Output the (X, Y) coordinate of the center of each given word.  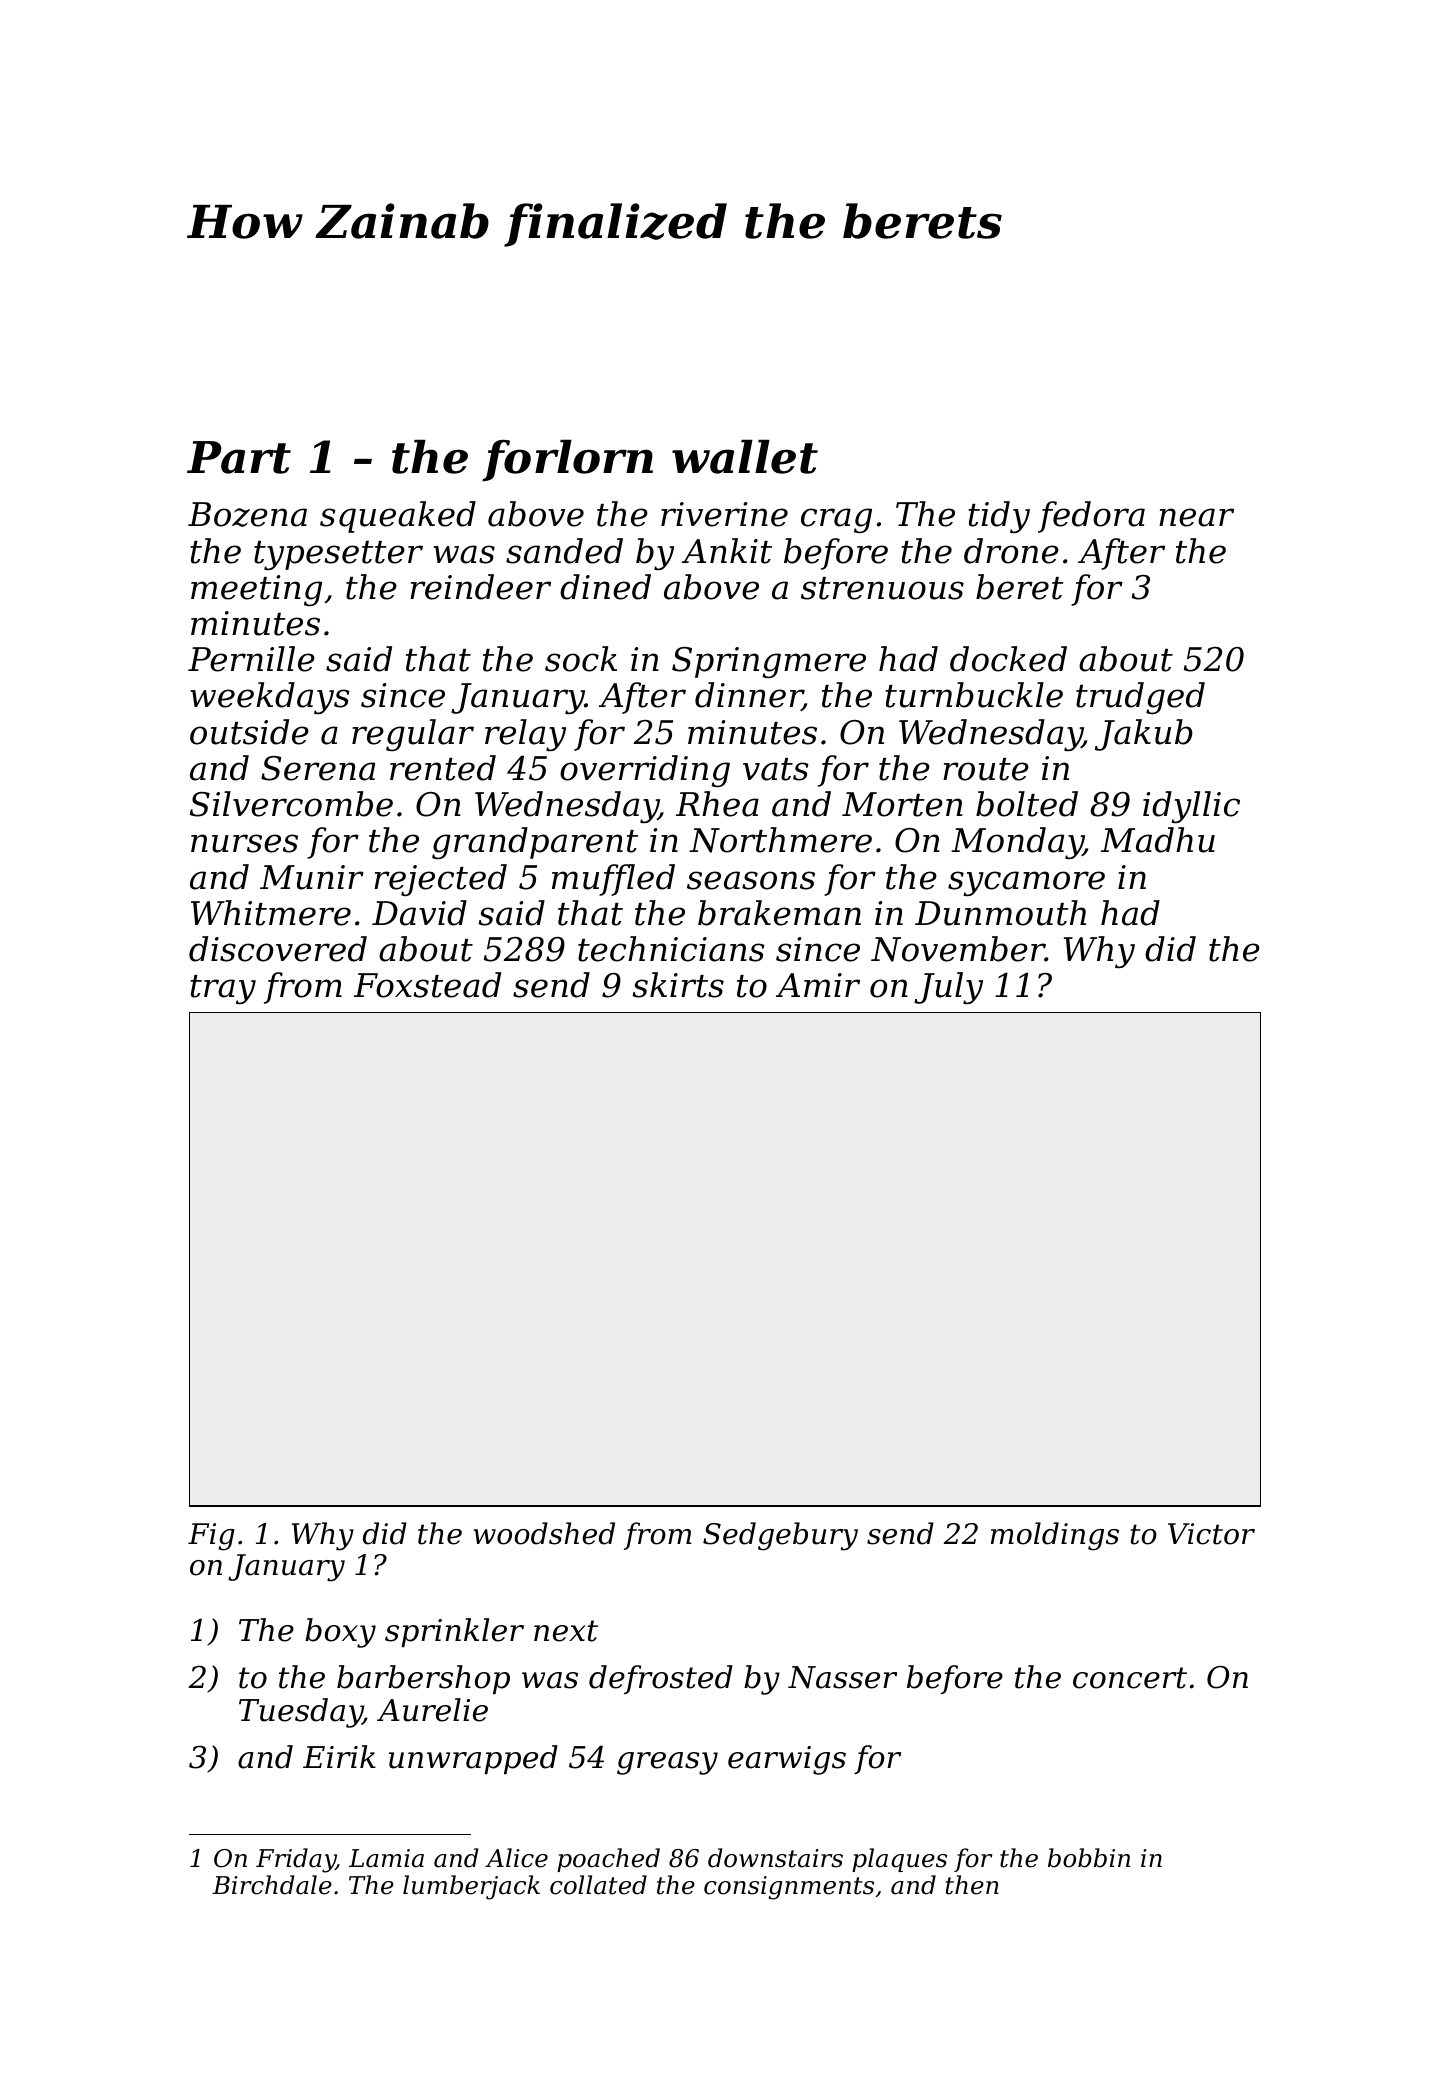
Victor (1211, 1534)
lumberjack (471, 1887)
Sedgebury (780, 1536)
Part (239, 457)
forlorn (567, 460)
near (1196, 517)
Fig (211, 1537)
